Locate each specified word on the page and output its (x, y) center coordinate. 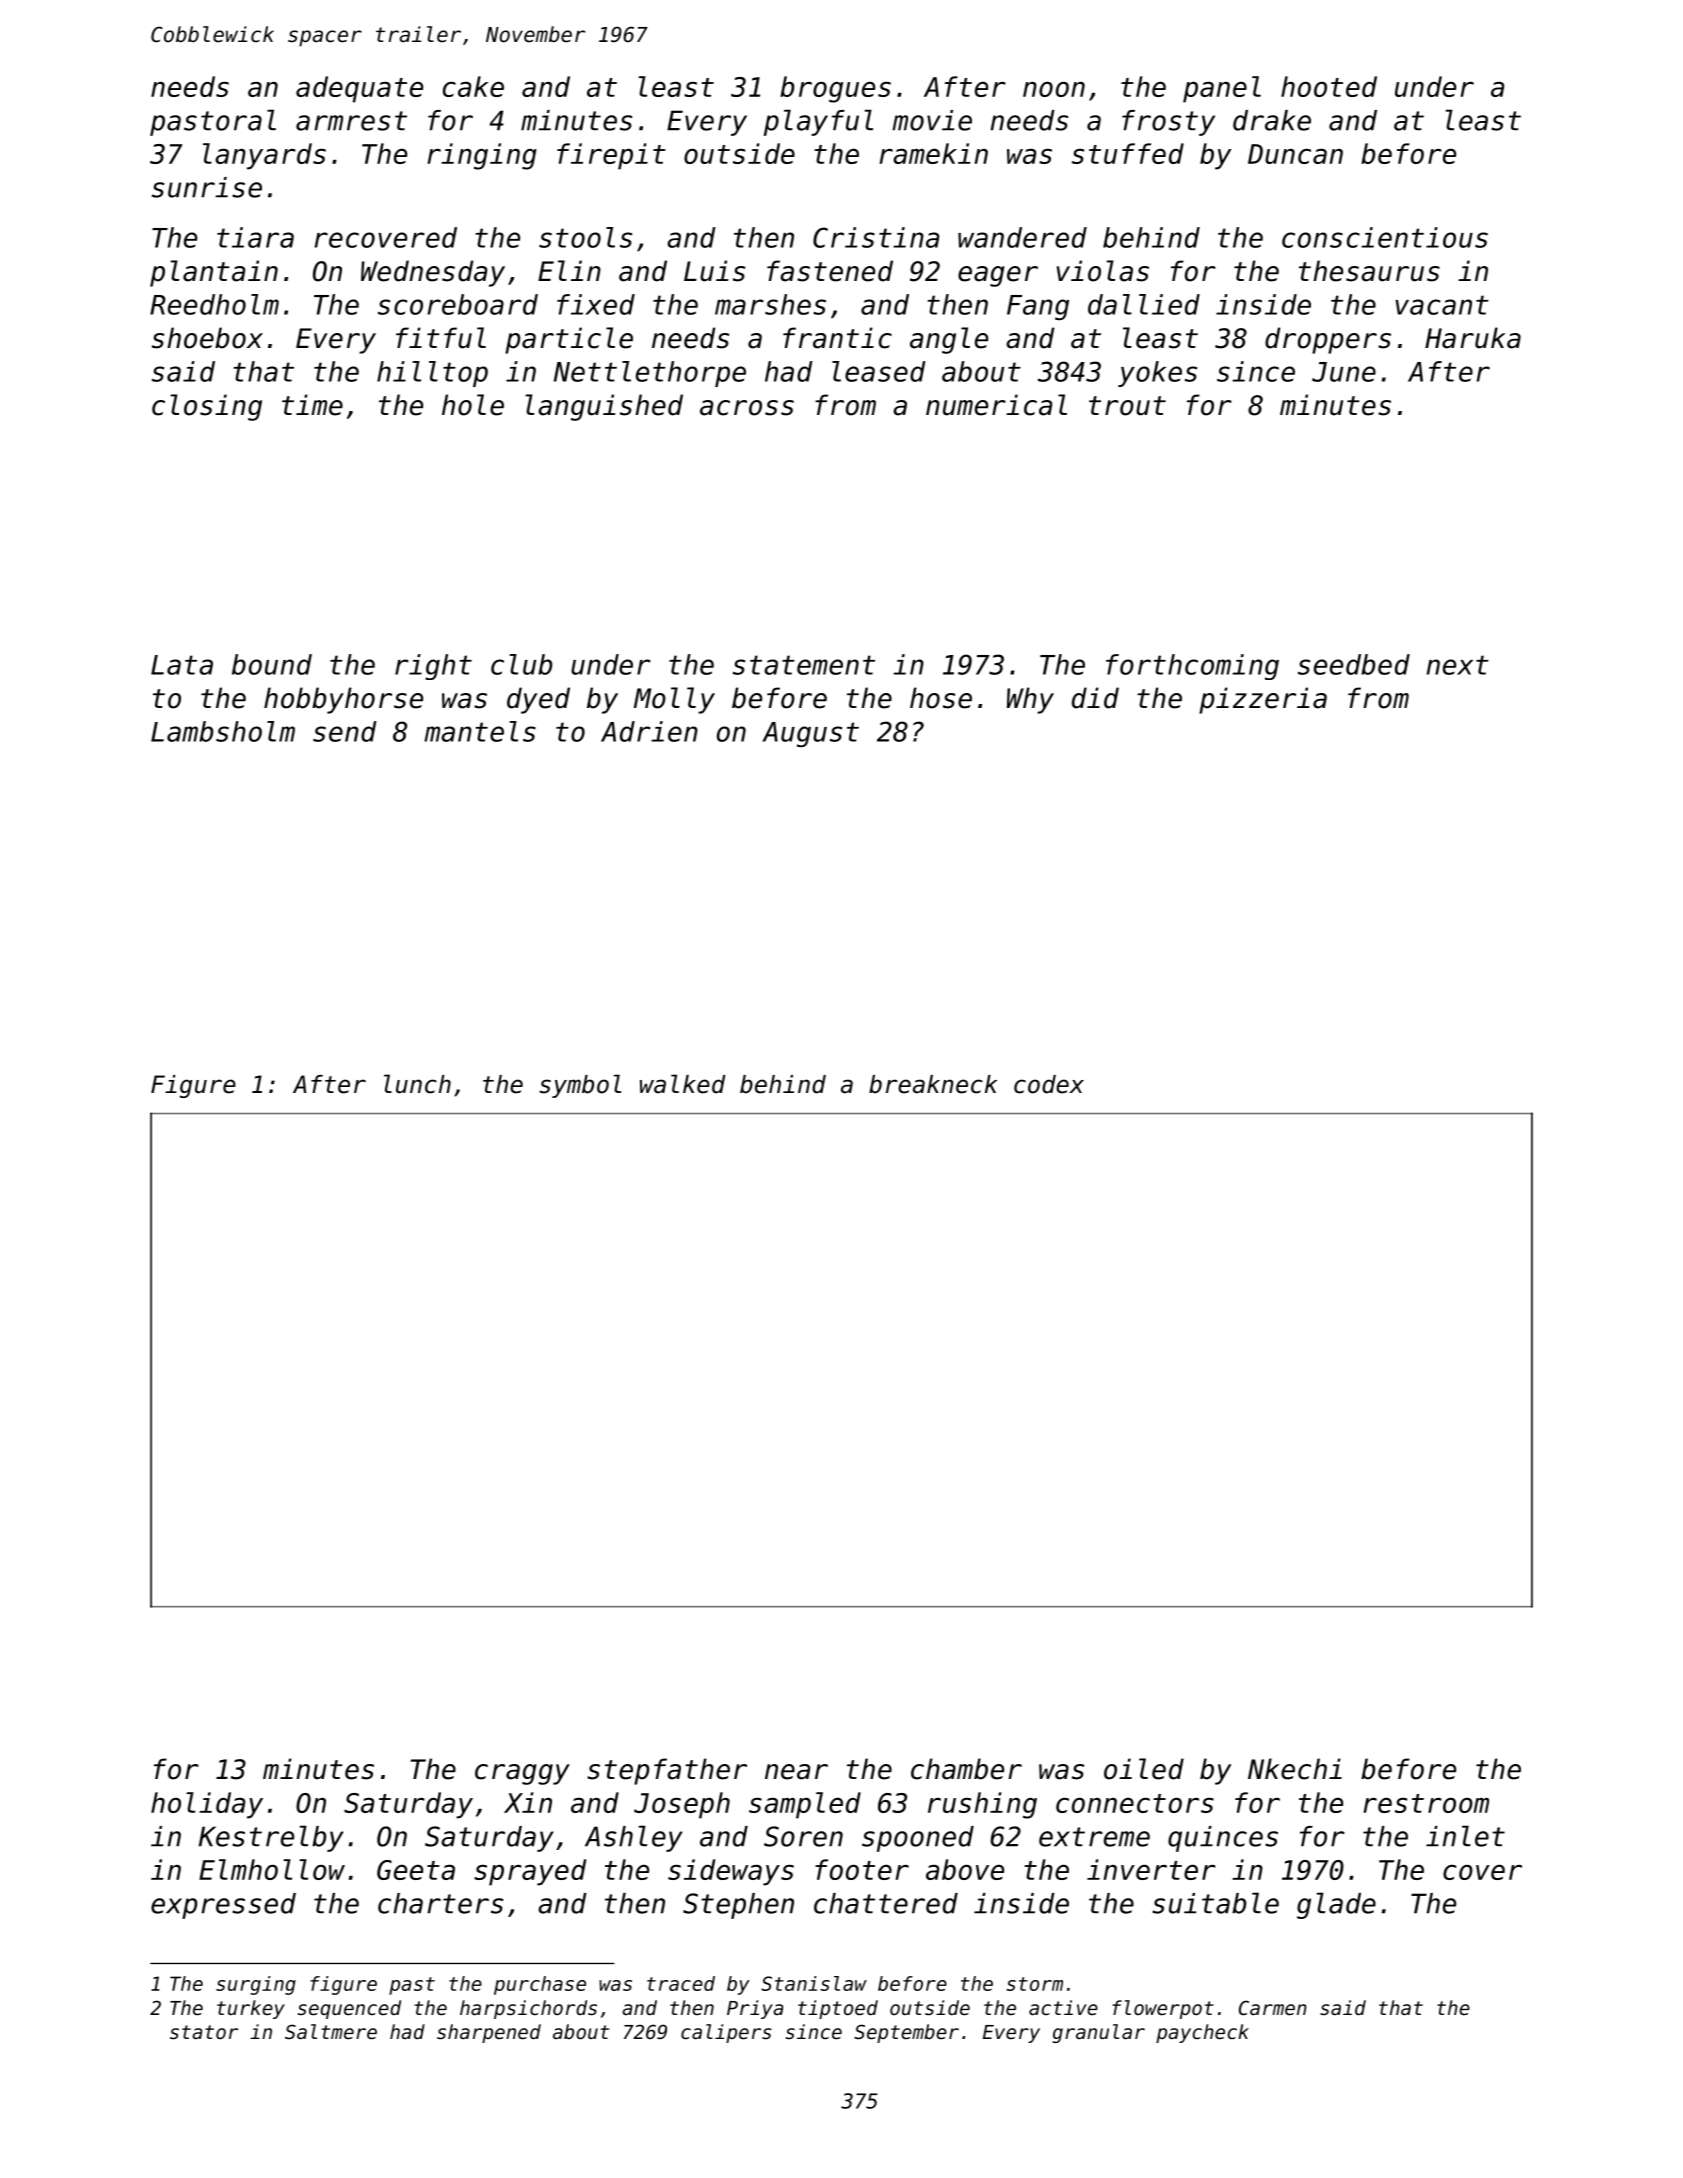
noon (1054, 89)
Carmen (1273, 2008)
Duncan (1295, 154)
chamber (966, 1769)
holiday (207, 1805)
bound (272, 664)
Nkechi (1295, 1769)
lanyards (264, 156)
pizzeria (1263, 700)
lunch (417, 1084)
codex (1049, 1084)
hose (941, 698)
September (906, 2033)
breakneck (933, 1084)
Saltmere (331, 2032)
